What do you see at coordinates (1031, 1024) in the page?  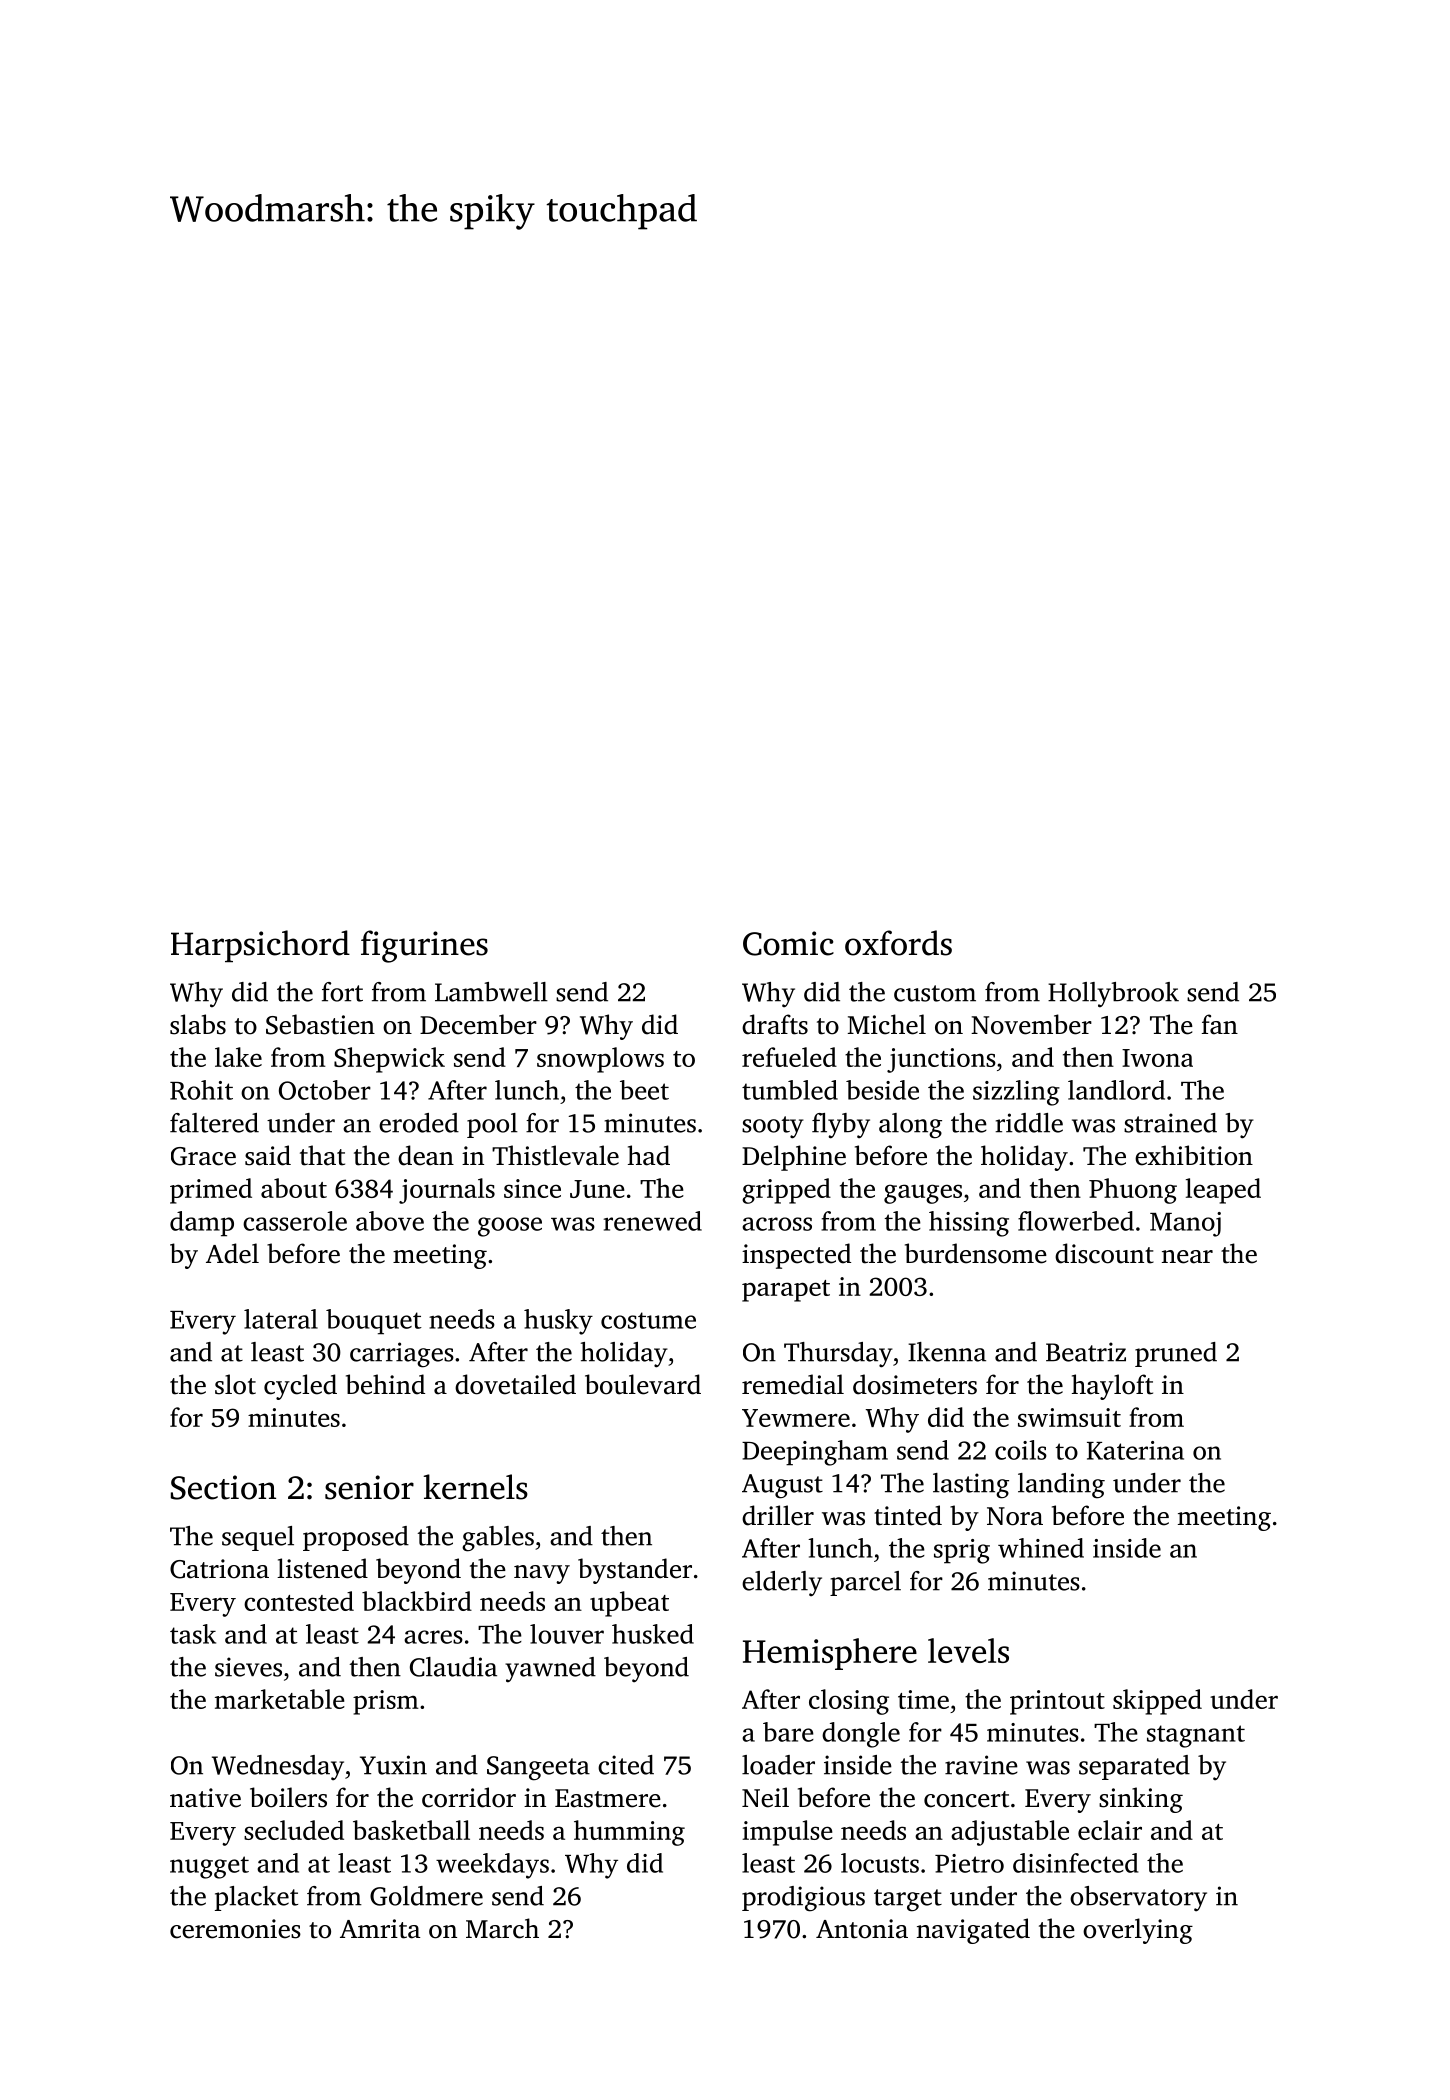 I see `November` at bounding box center [1031, 1024].
